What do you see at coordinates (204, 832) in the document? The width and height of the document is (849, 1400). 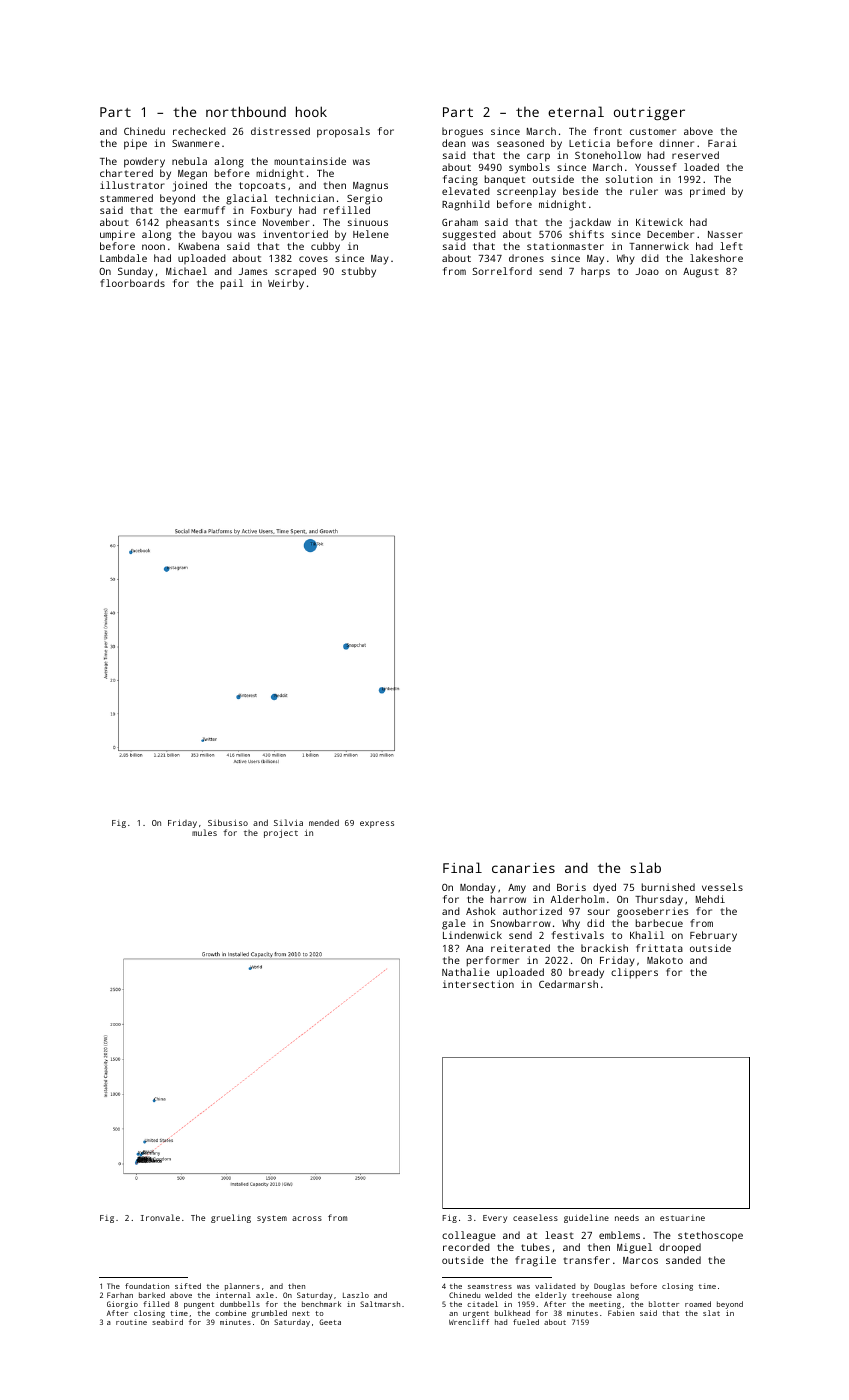 I see `mules` at bounding box center [204, 832].
